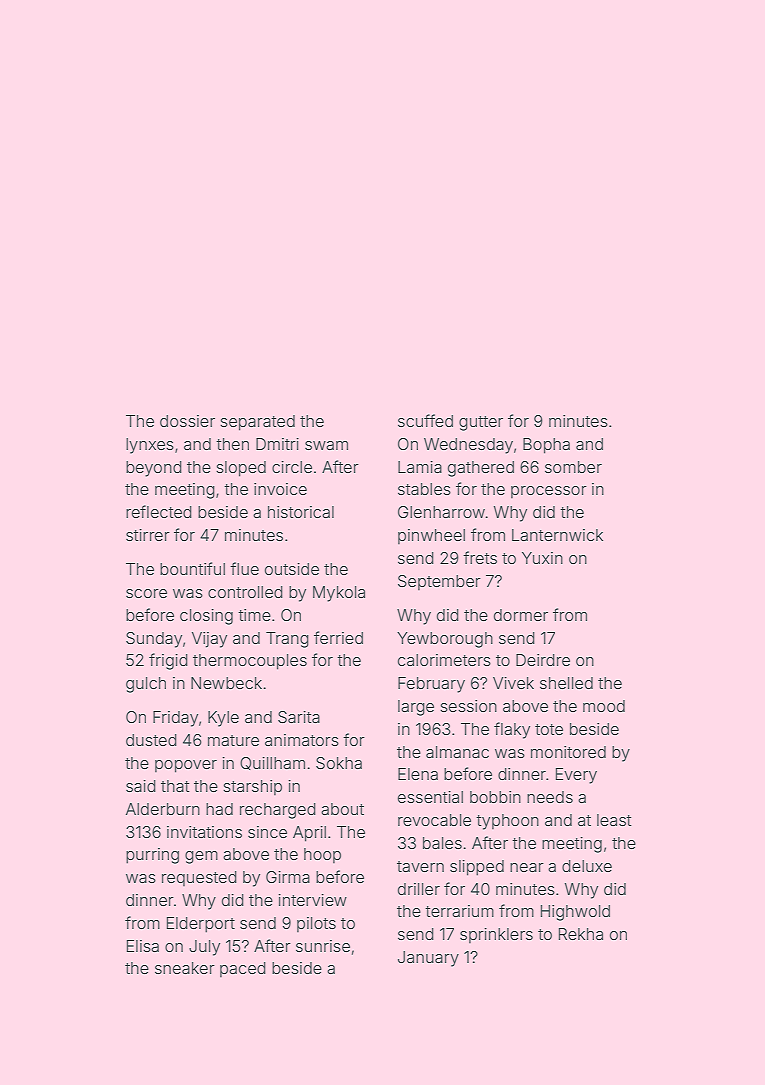  Describe the element at coordinates (439, 582) in the screenshot. I see `September` at that location.
